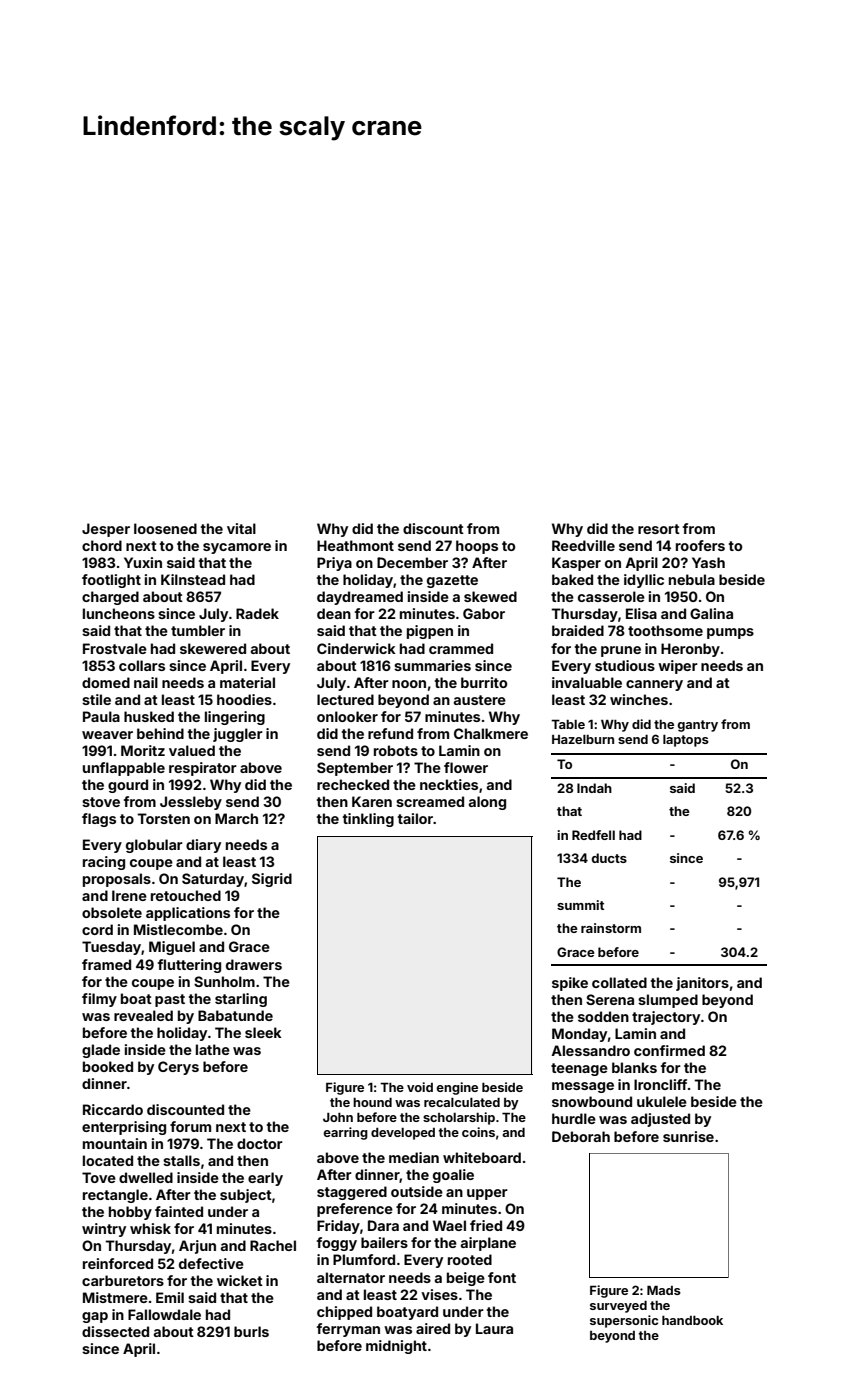 This screenshot has width=849, height=1400. What do you see at coordinates (129, 895) in the screenshot?
I see `Irene` at bounding box center [129, 895].
